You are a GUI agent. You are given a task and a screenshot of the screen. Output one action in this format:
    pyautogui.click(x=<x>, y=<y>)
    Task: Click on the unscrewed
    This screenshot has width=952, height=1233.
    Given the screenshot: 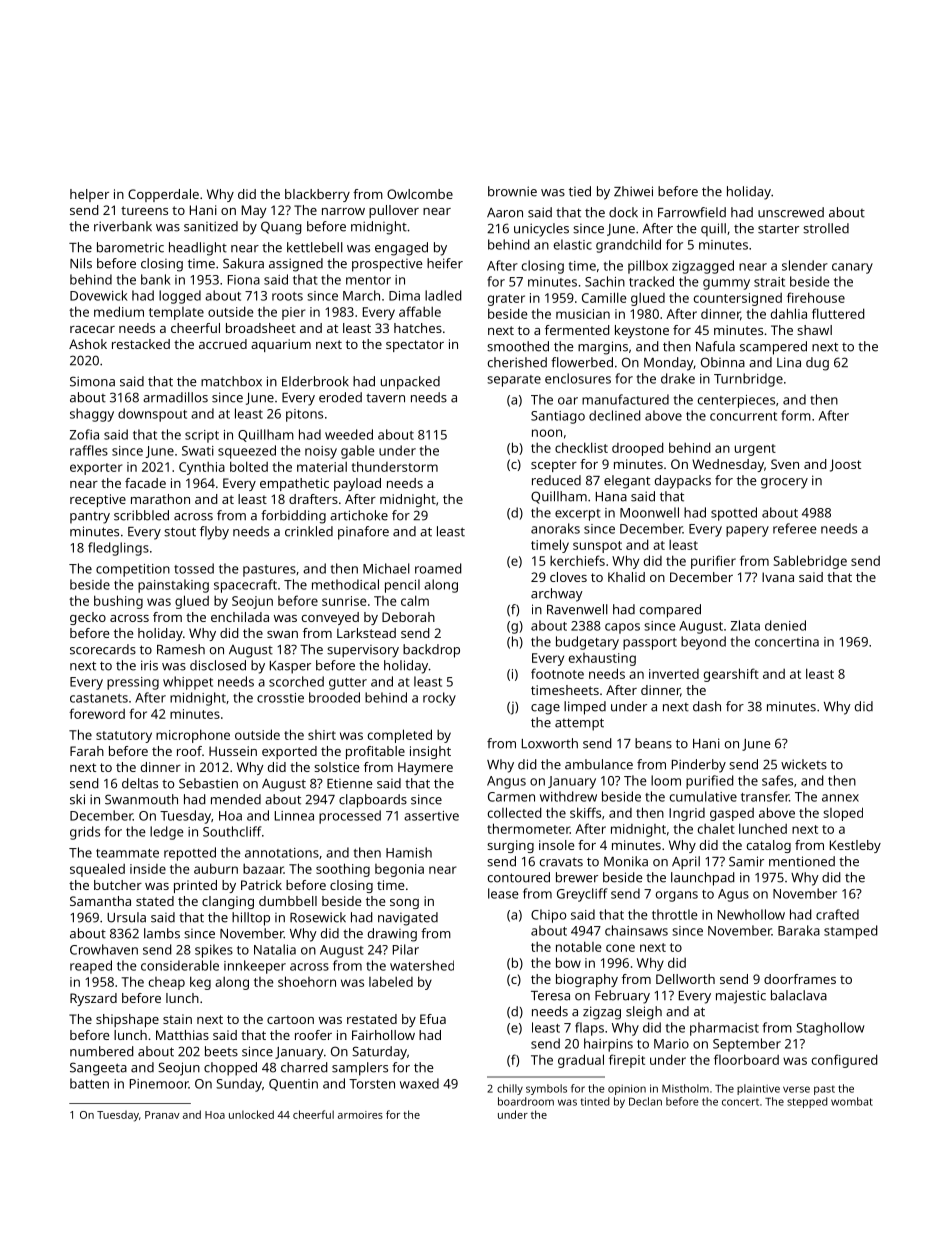 What is the action you would take?
    pyautogui.click(x=791, y=212)
